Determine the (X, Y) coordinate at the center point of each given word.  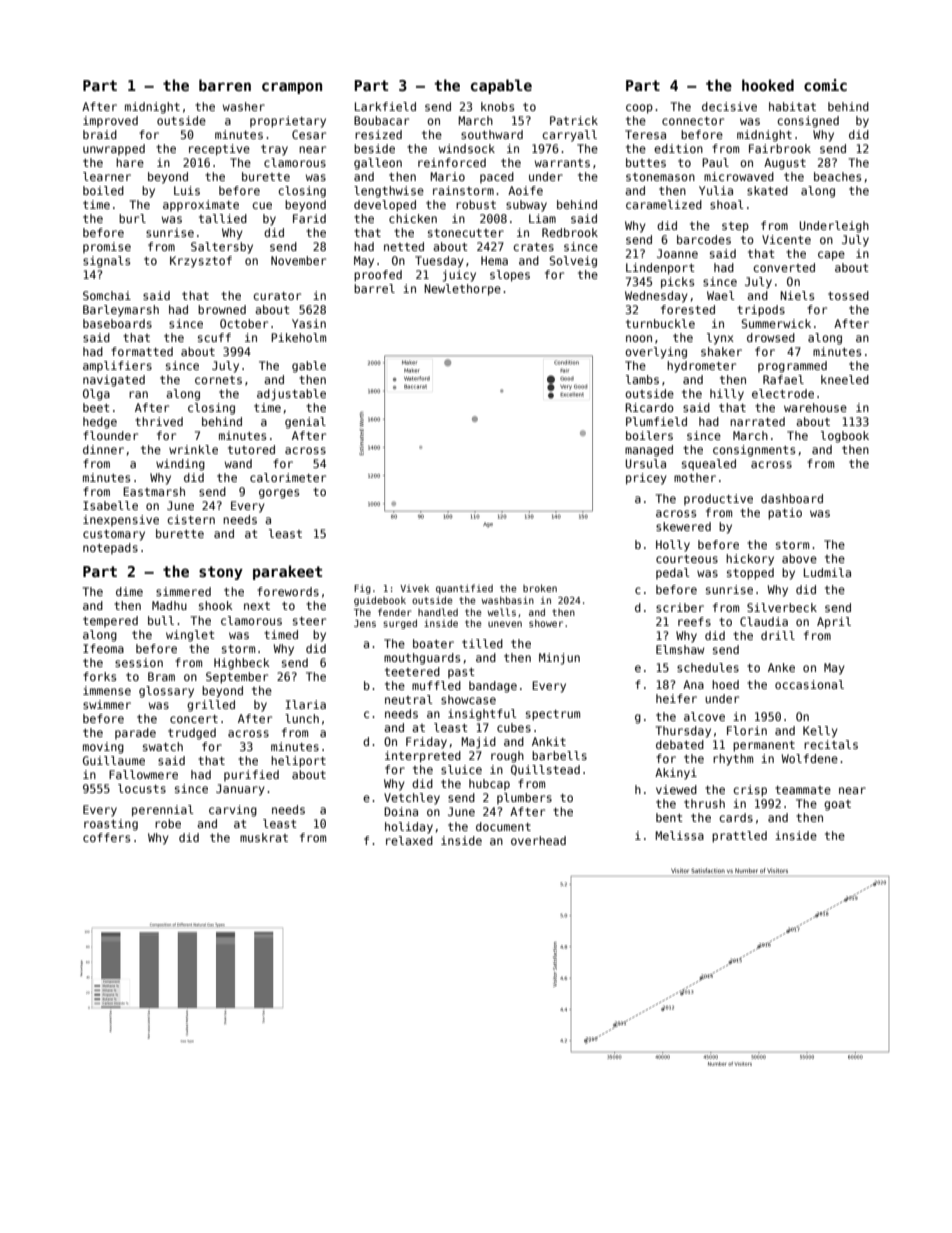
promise (107, 247)
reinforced (452, 162)
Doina (401, 811)
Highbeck (242, 664)
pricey (646, 479)
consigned (808, 122)
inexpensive (121, 520)
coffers (106, 837)
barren (225, 85)
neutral (409, 699)
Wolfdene (809, 758)
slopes (510, 276)
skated (767, 190)
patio (785, 514)
